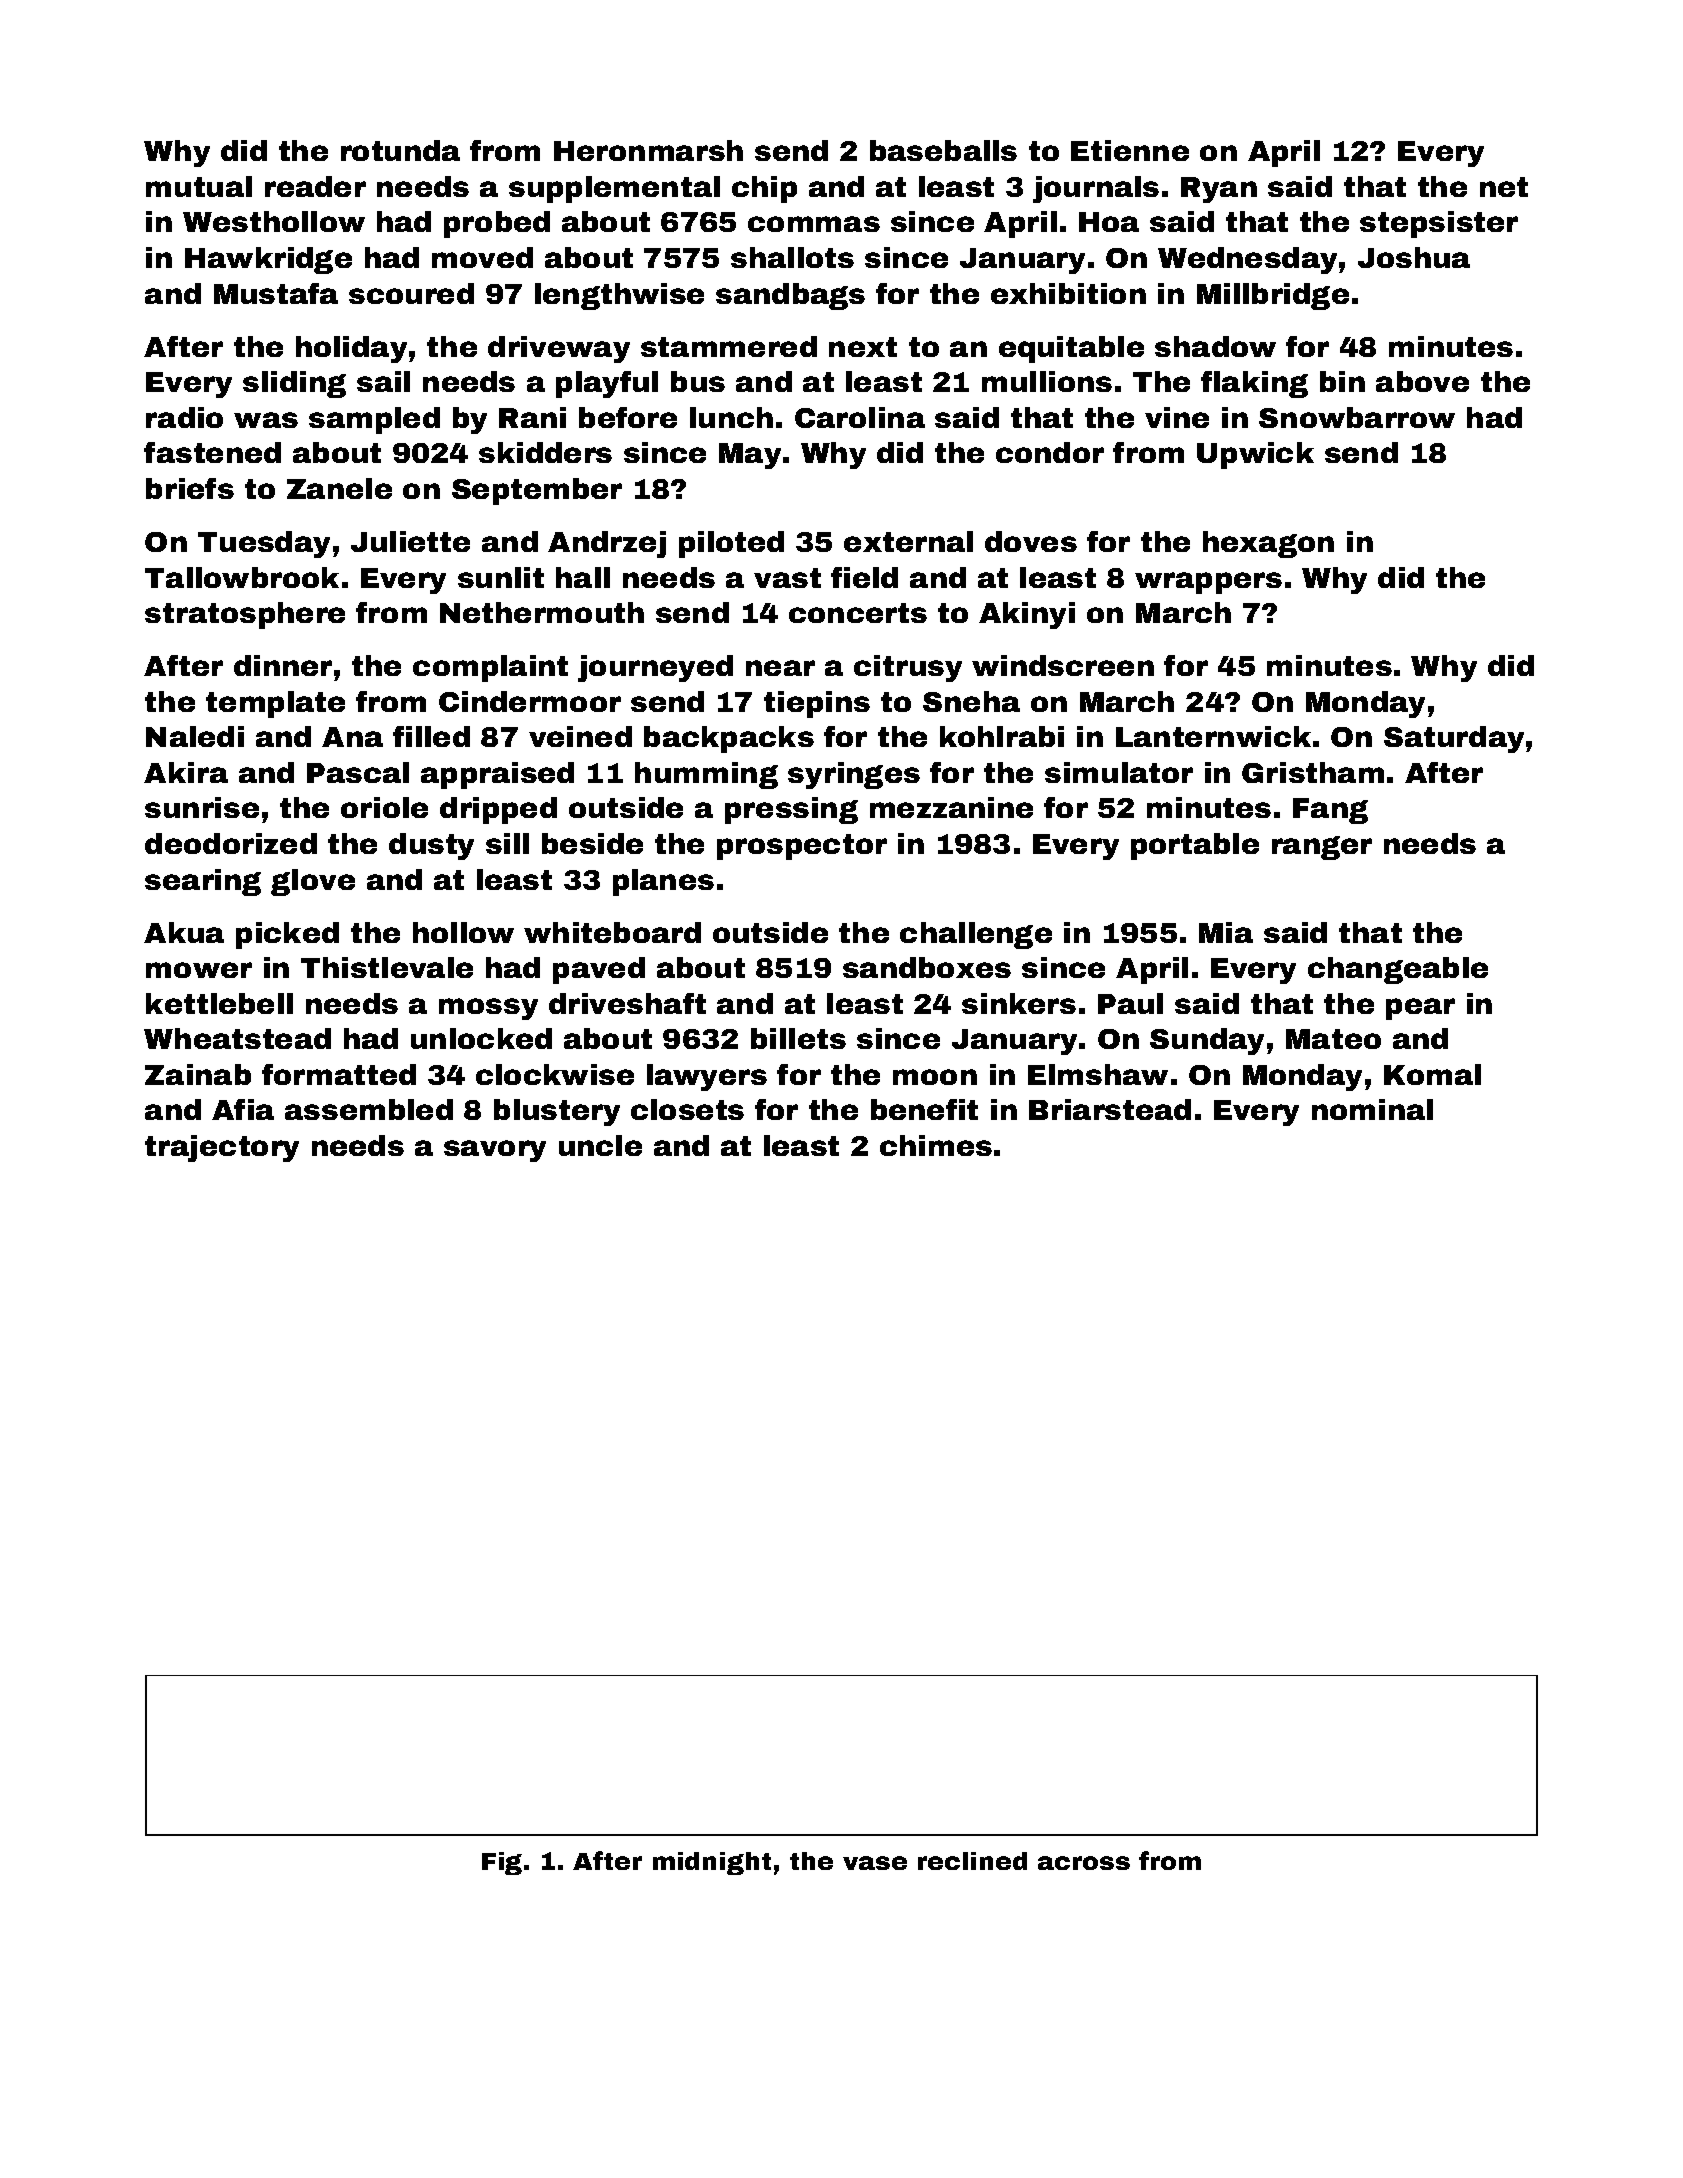 This screenshot has height=2178, width=1683. I want to click on template, so click(275, 704).
